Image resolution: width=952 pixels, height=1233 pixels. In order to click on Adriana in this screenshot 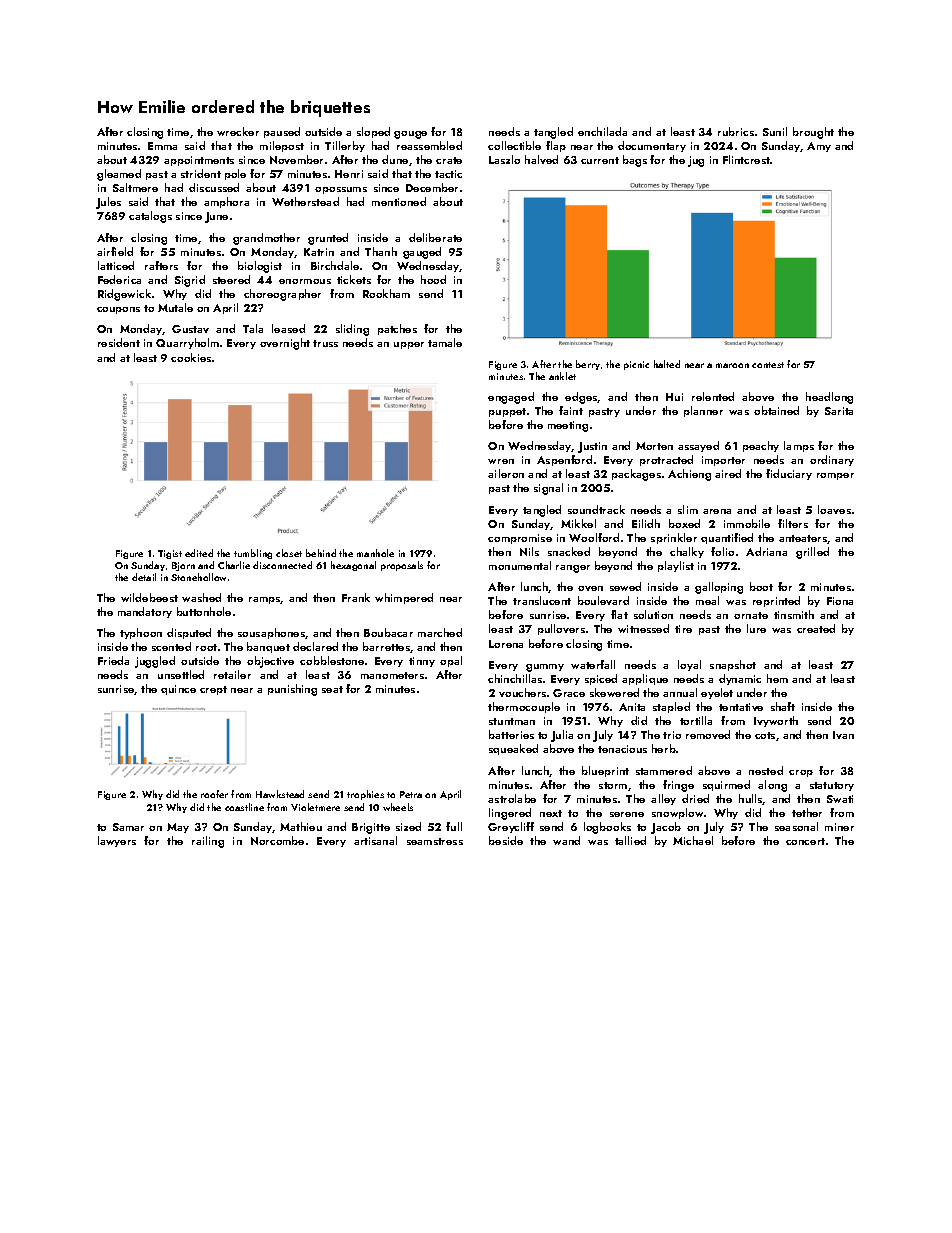, I will do `click(766, 551)`.
